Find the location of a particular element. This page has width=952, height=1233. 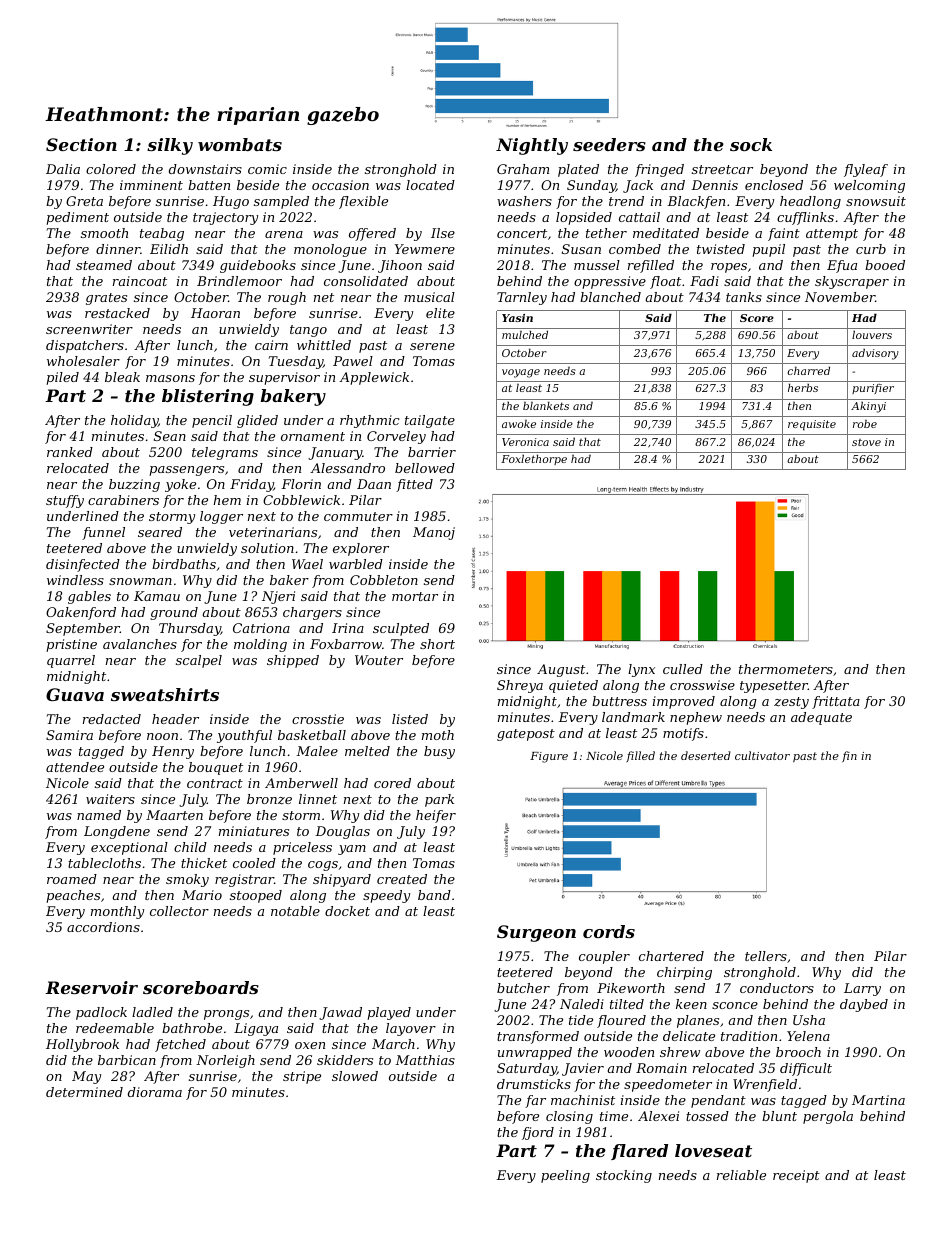

reliable is located at coordinates (741, 1175).
